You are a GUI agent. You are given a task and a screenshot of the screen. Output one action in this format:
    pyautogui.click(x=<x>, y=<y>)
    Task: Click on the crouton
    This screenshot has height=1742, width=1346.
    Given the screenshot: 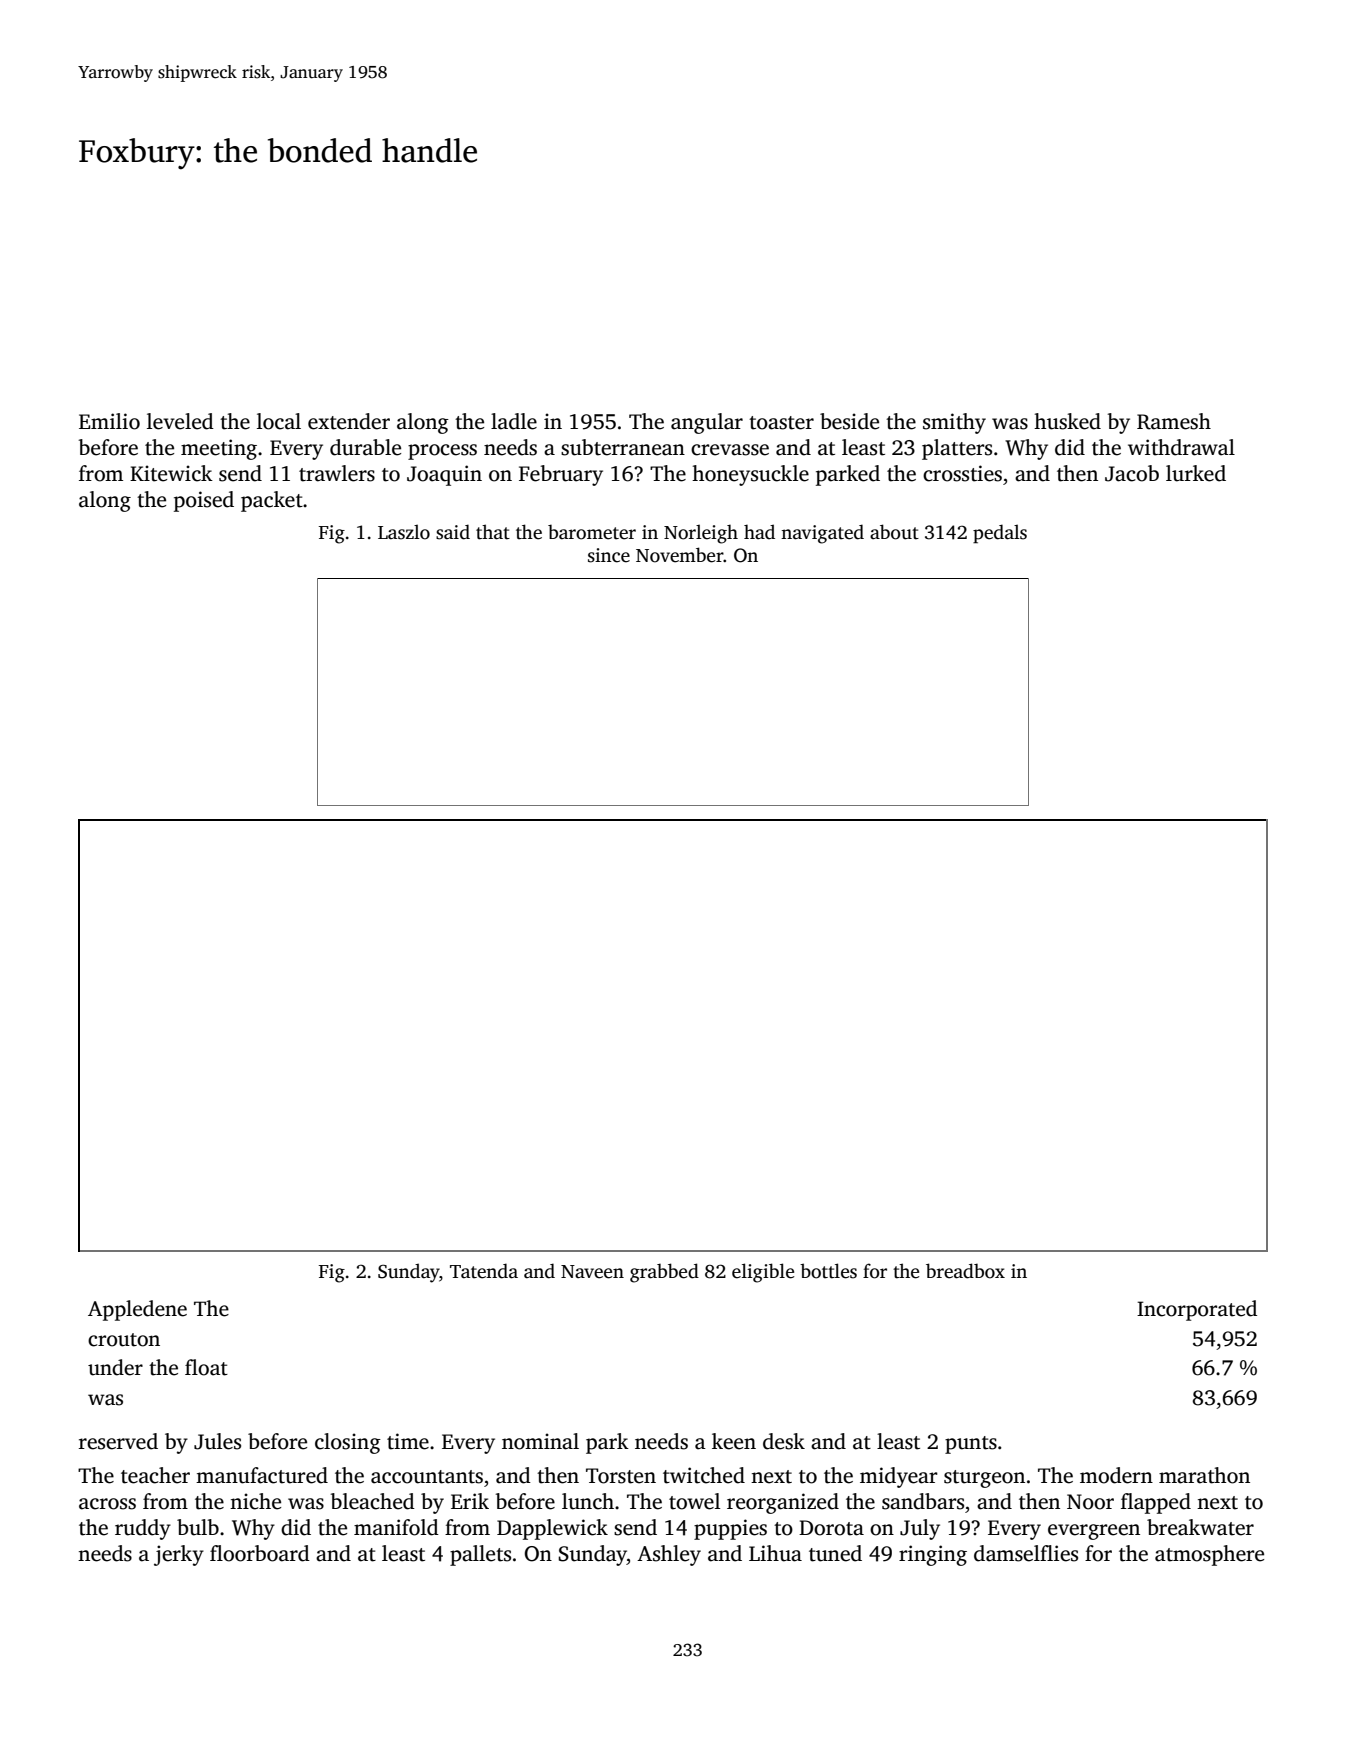 What is the action you would take?
    pyautogui.click(x=124, y=1340)
